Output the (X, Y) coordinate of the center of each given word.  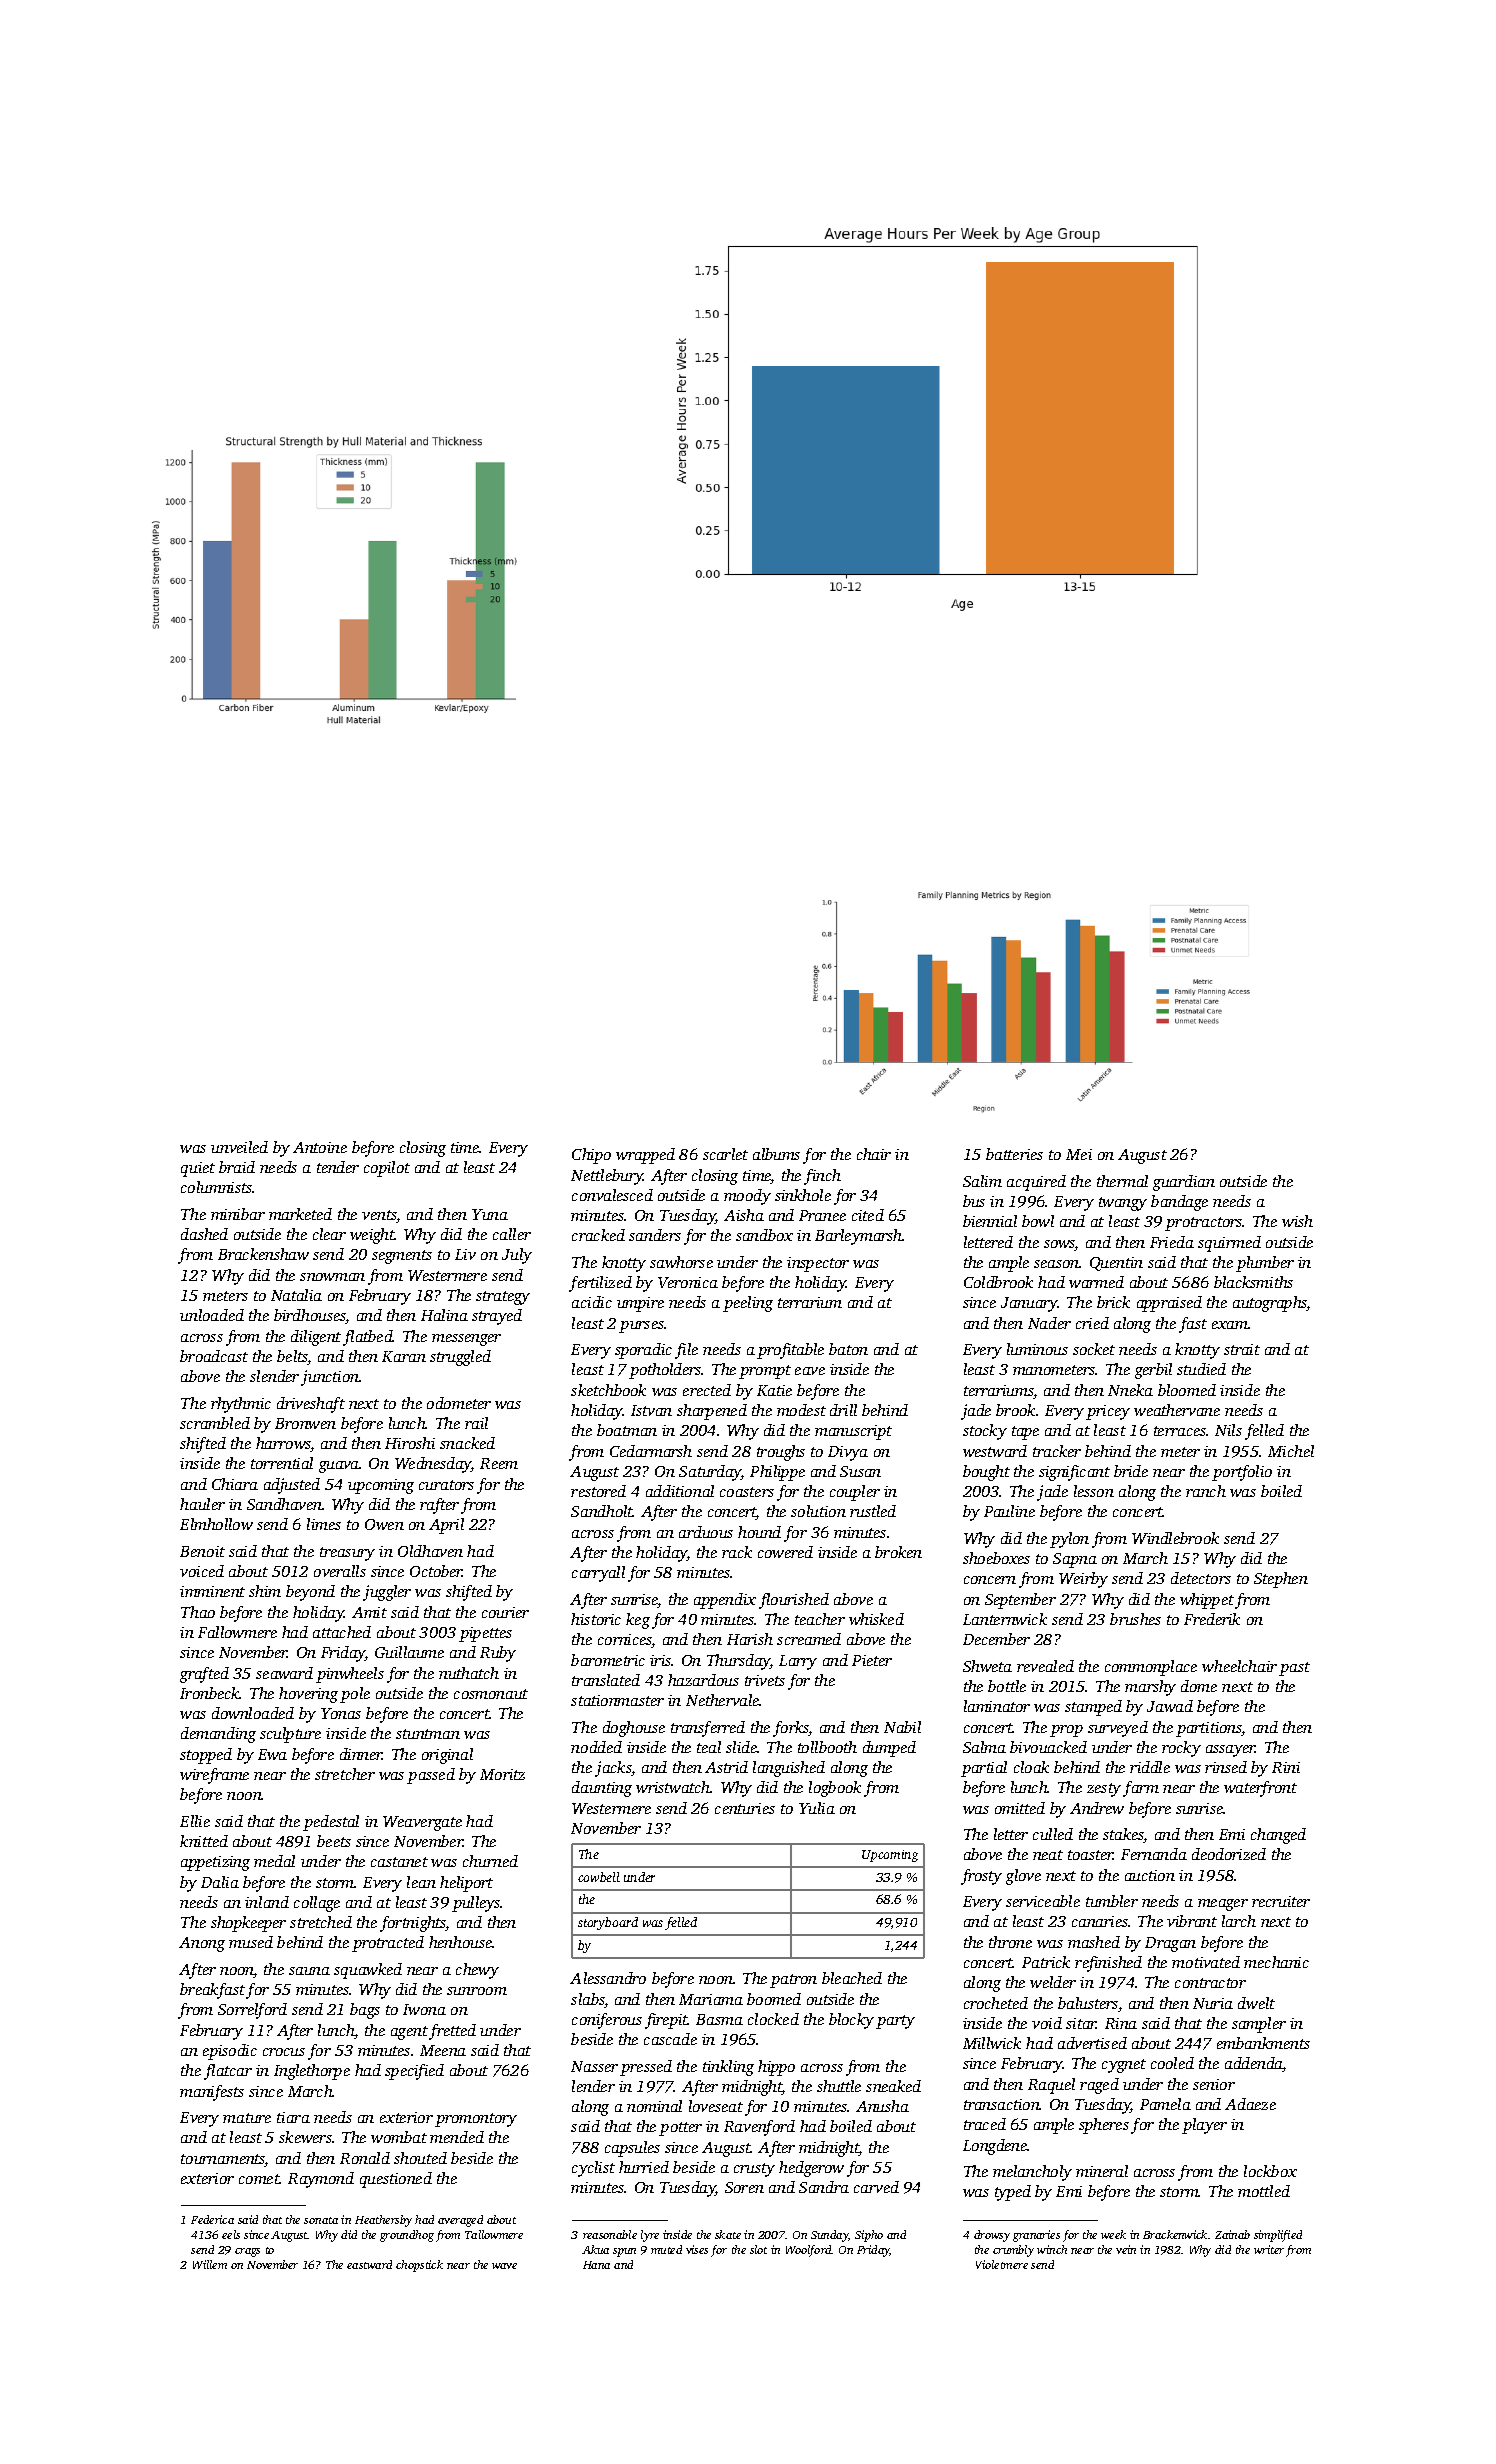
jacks (613, 1769)
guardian (1184, 1183)
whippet (1207, 1601)
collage (317, 1904)
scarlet (725, 1154)
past (1294, 1669)
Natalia (296, 1295)
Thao (198, 1612)
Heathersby (383, 2221)
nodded (596, 1747)
